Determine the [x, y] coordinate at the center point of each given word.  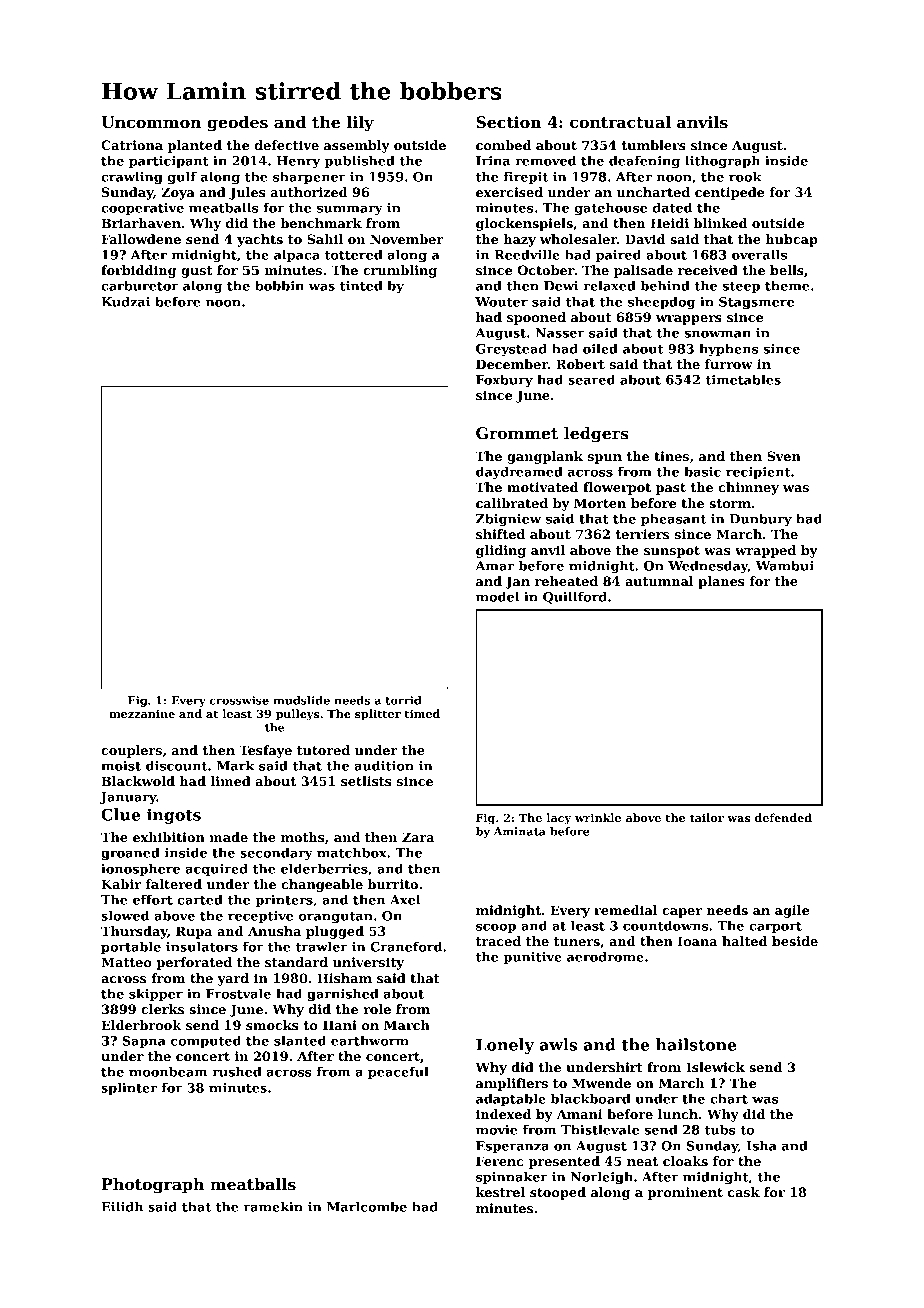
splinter [129, 1088]
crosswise [239, 700]
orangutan [336, 918]
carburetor [139, 285]
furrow [729, 364]
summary [350, 210]
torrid [403, 700]
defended [783, 817]
